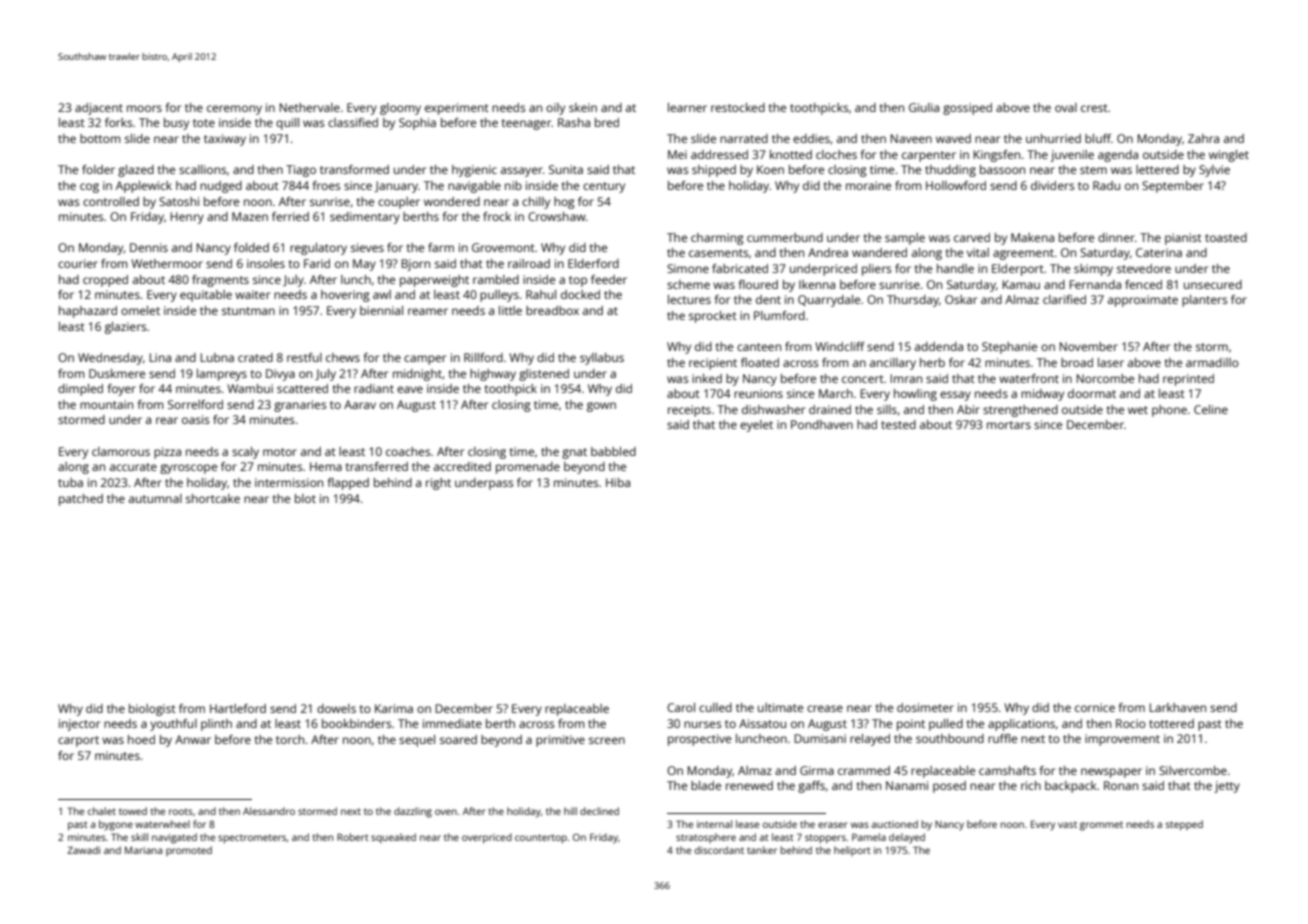 This screenshot has height=924, width=1308. Describe the element at coordinates (189, 851) in the screenshot. I see `promoted` at that location.
